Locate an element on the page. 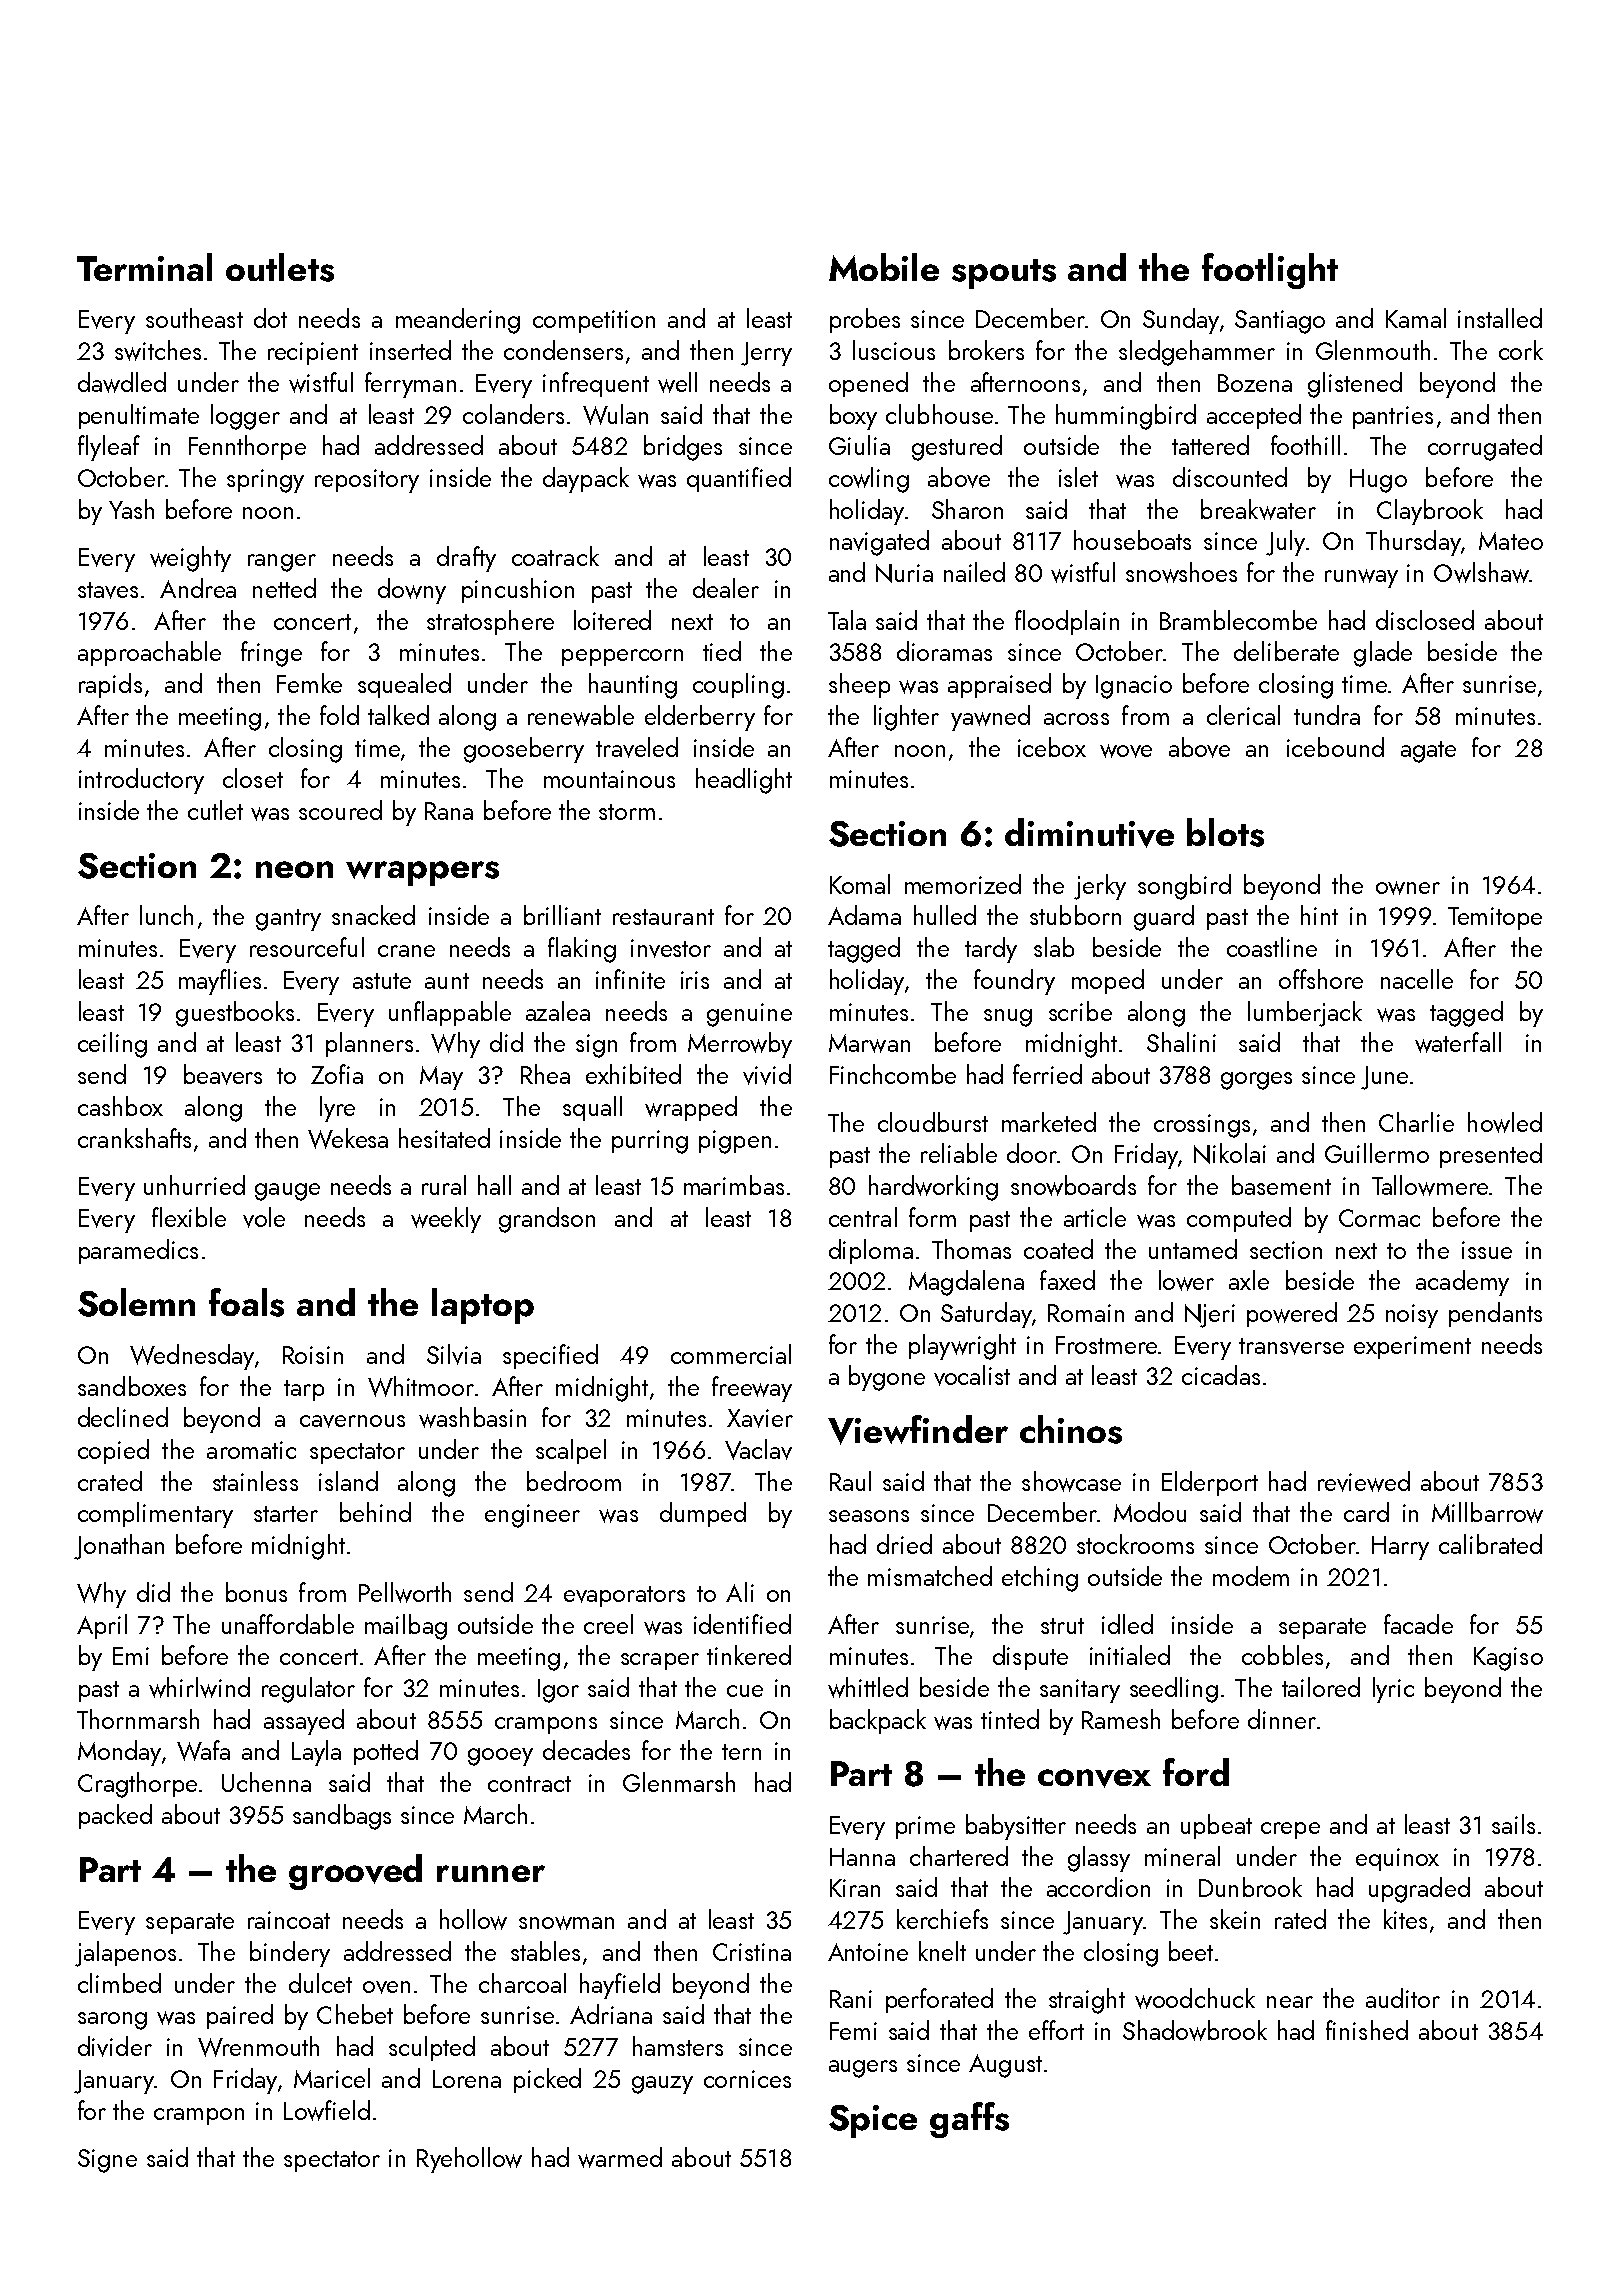 The height and width of the document is (2292, 1620). Mateo is located at coordinates (1511, 541).
